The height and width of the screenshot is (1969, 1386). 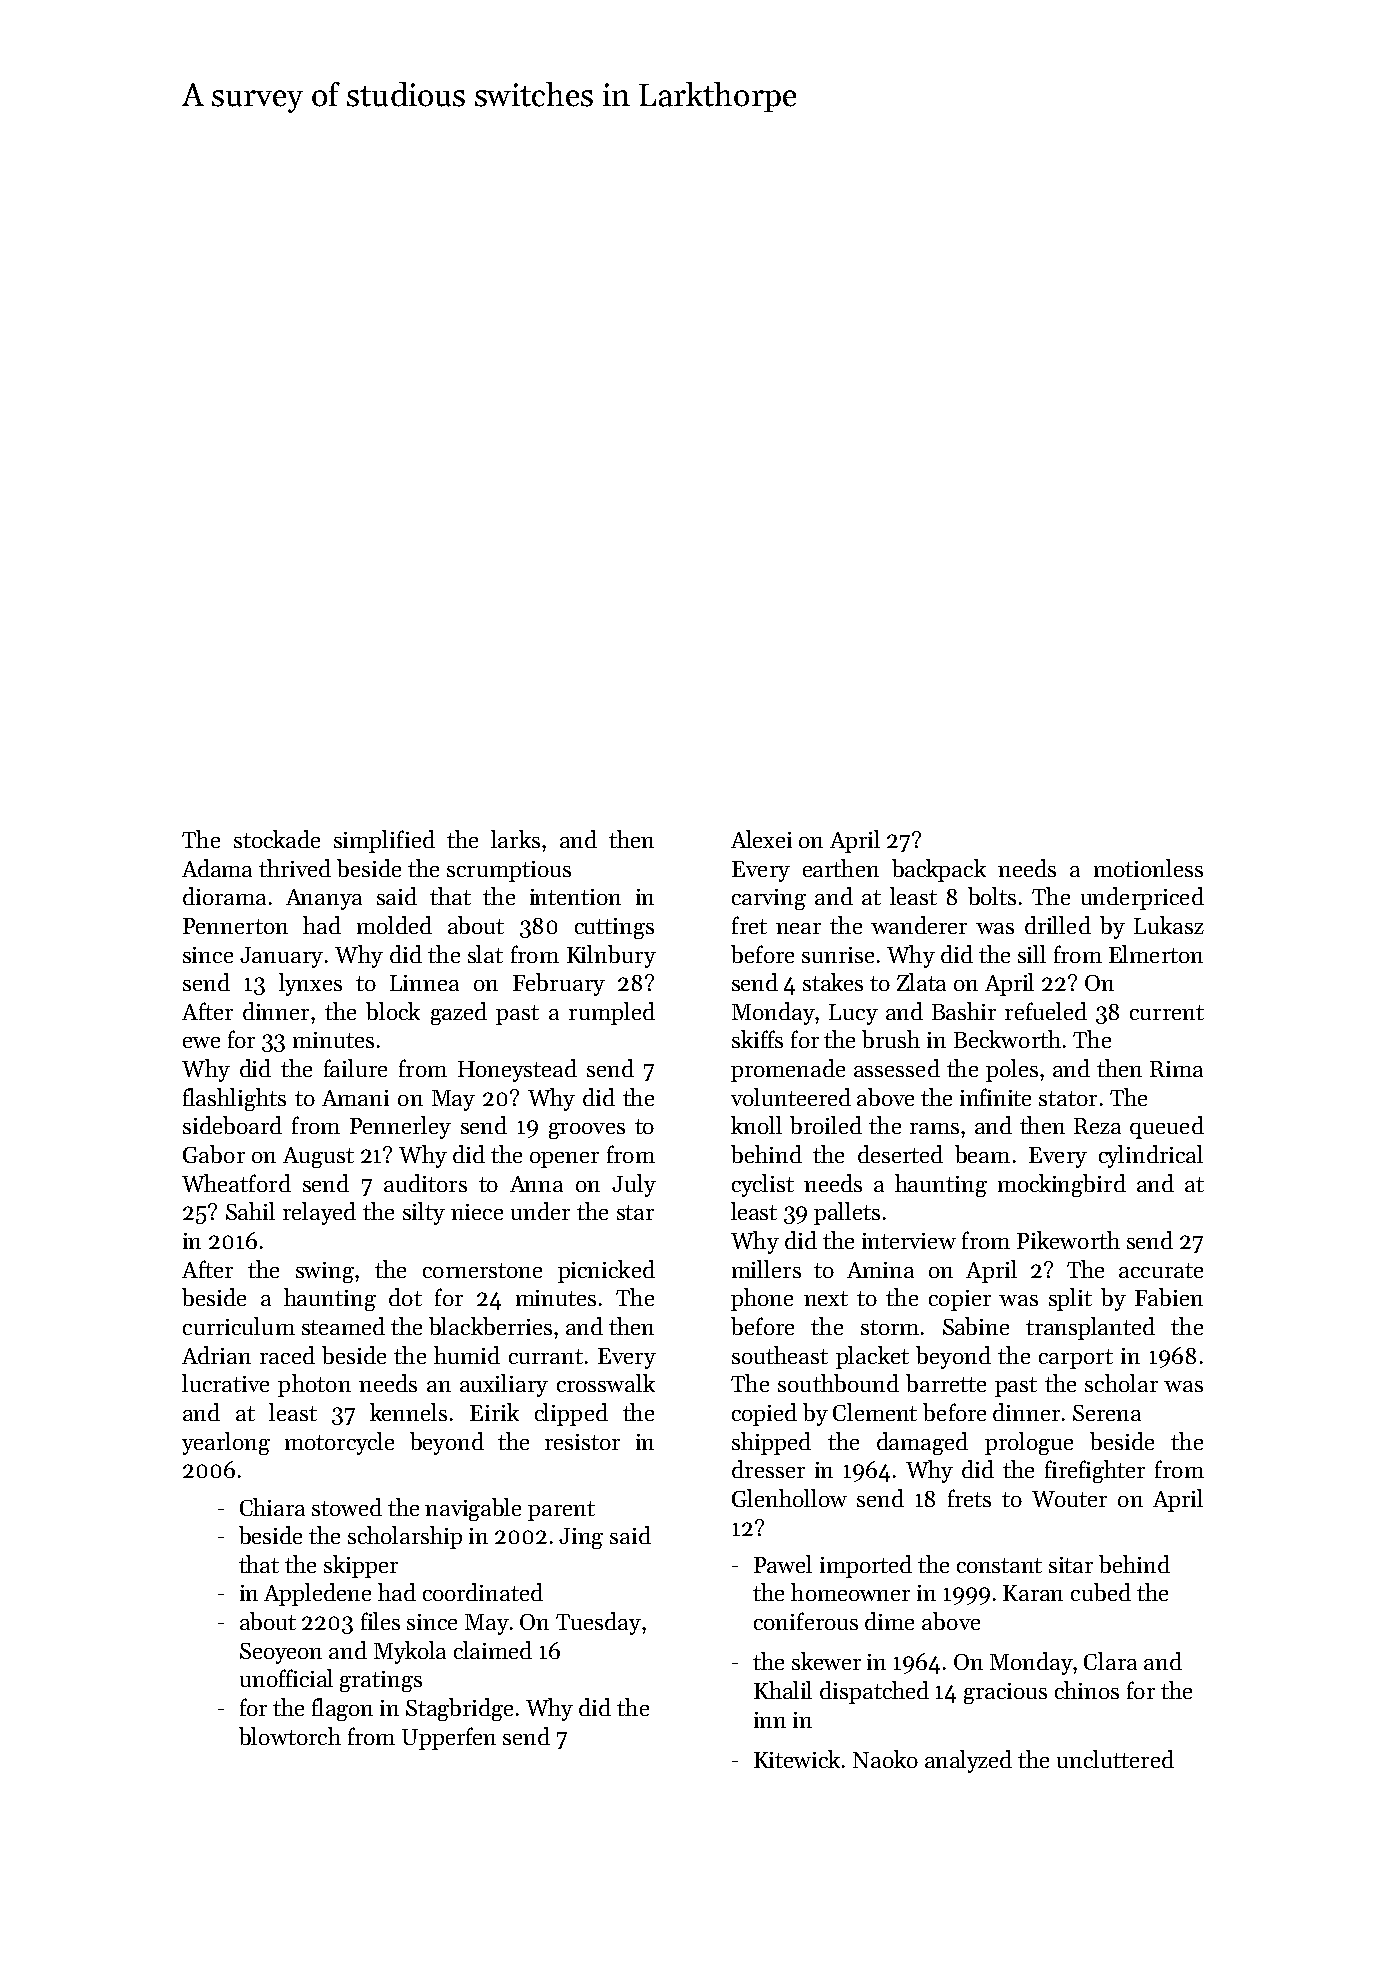 What do you see at coordinates (1029, 1443) in the screenshot?
I see `prologue` at bounding box center [1029, 1443].
